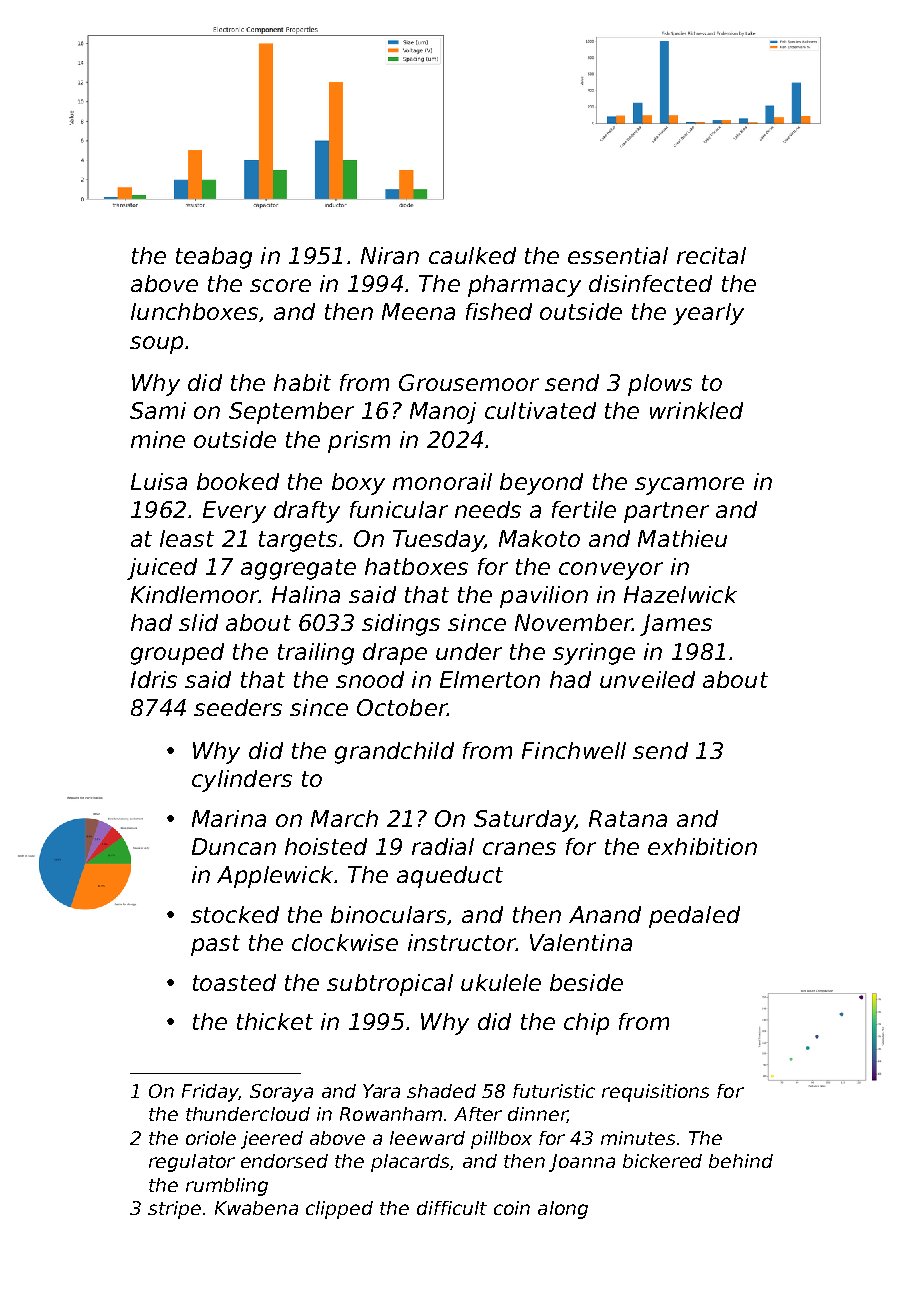 The height and width of the document is (1316, 908). What do you see at coordinates (242, 781) in the document?
I see `cylinders` at bounding box center [242, 781].
